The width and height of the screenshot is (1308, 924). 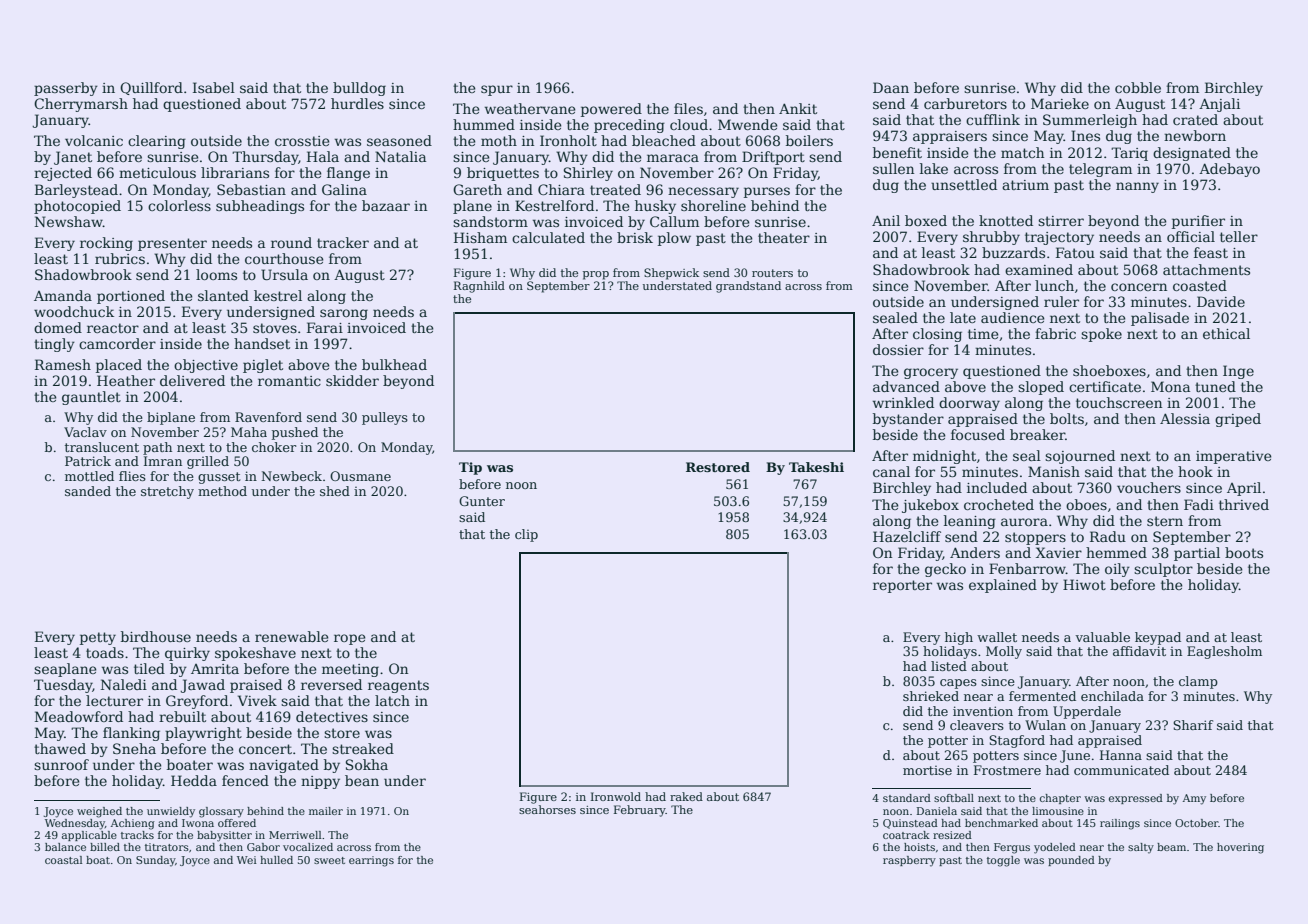 I want to click on advanced, so click(x=906, y=386).
